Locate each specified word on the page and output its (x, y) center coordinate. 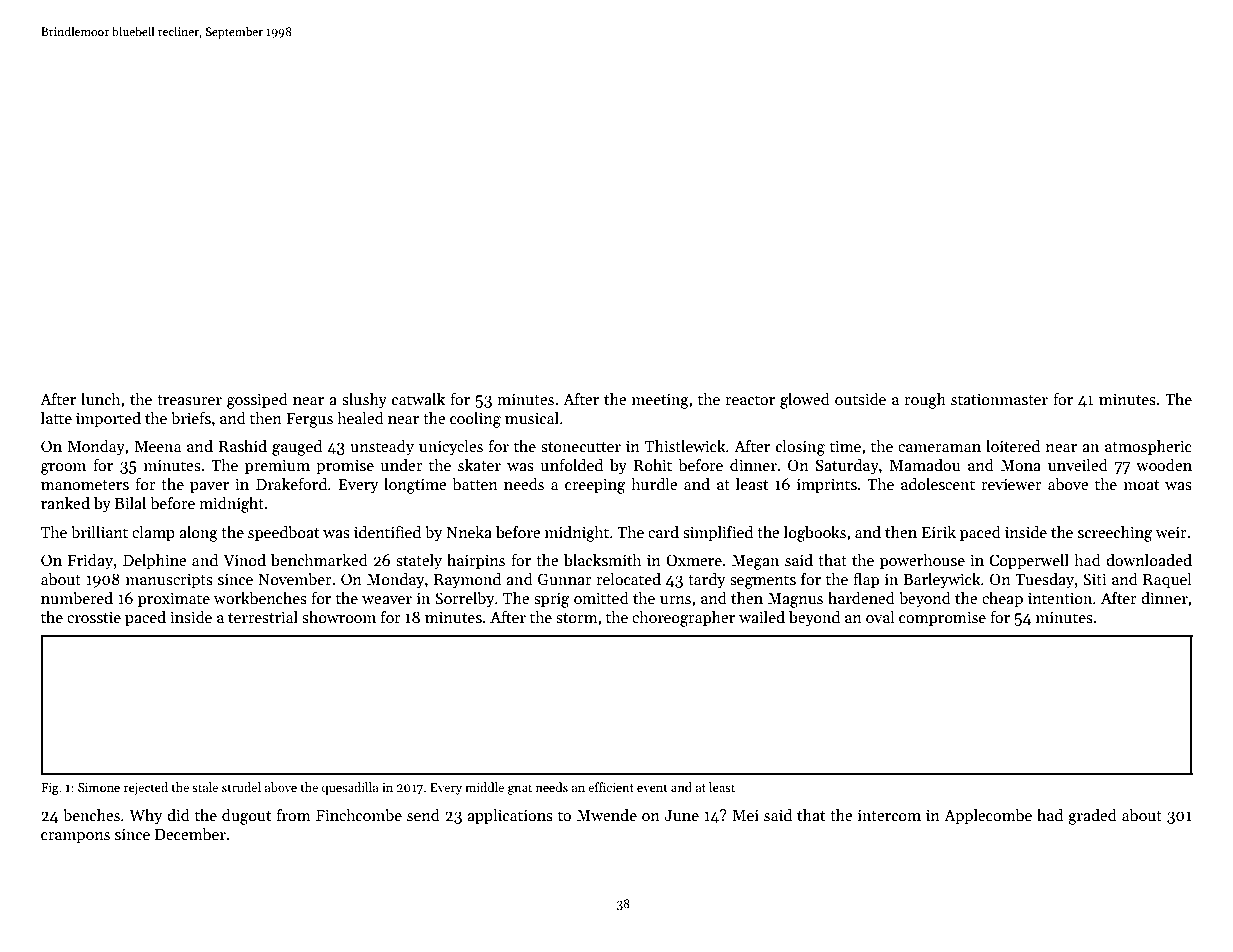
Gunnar (565, 579)
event (652, 788)
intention (1060, 598)
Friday (90, 562)
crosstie (94, 617)
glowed (805, 401)
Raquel (1167, 581)
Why (146, 817)
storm (577, 618)
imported (108, 420)
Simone (99, 787)
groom (63, 469)
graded (1092, 817)
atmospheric (1148, 448)
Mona (1021, 465)
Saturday (847, 467)
